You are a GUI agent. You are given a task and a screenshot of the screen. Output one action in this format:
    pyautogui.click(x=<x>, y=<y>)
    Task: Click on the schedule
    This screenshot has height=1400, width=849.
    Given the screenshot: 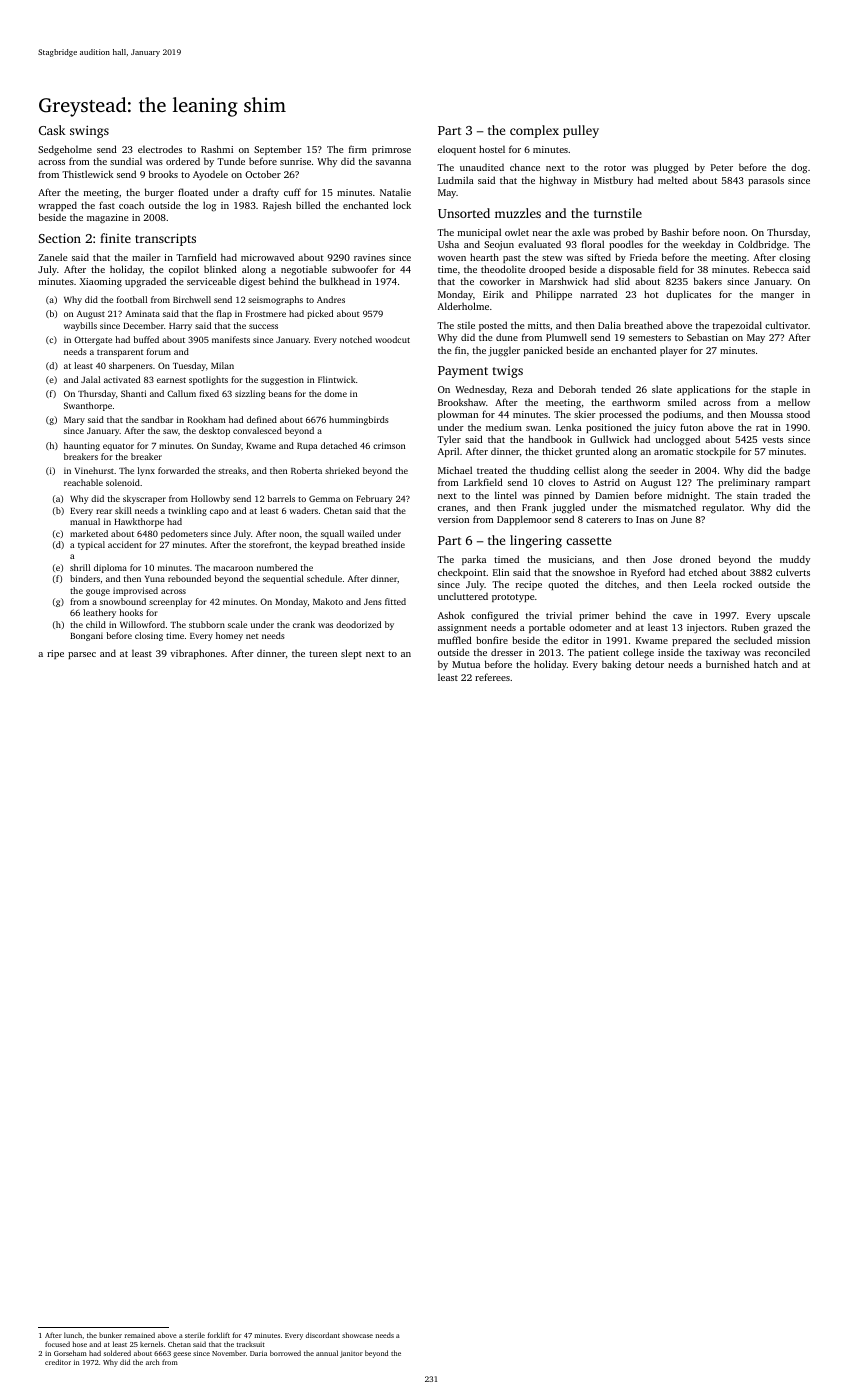 What is the action you would take?
    pyautogui.click(x=324, y=578)
